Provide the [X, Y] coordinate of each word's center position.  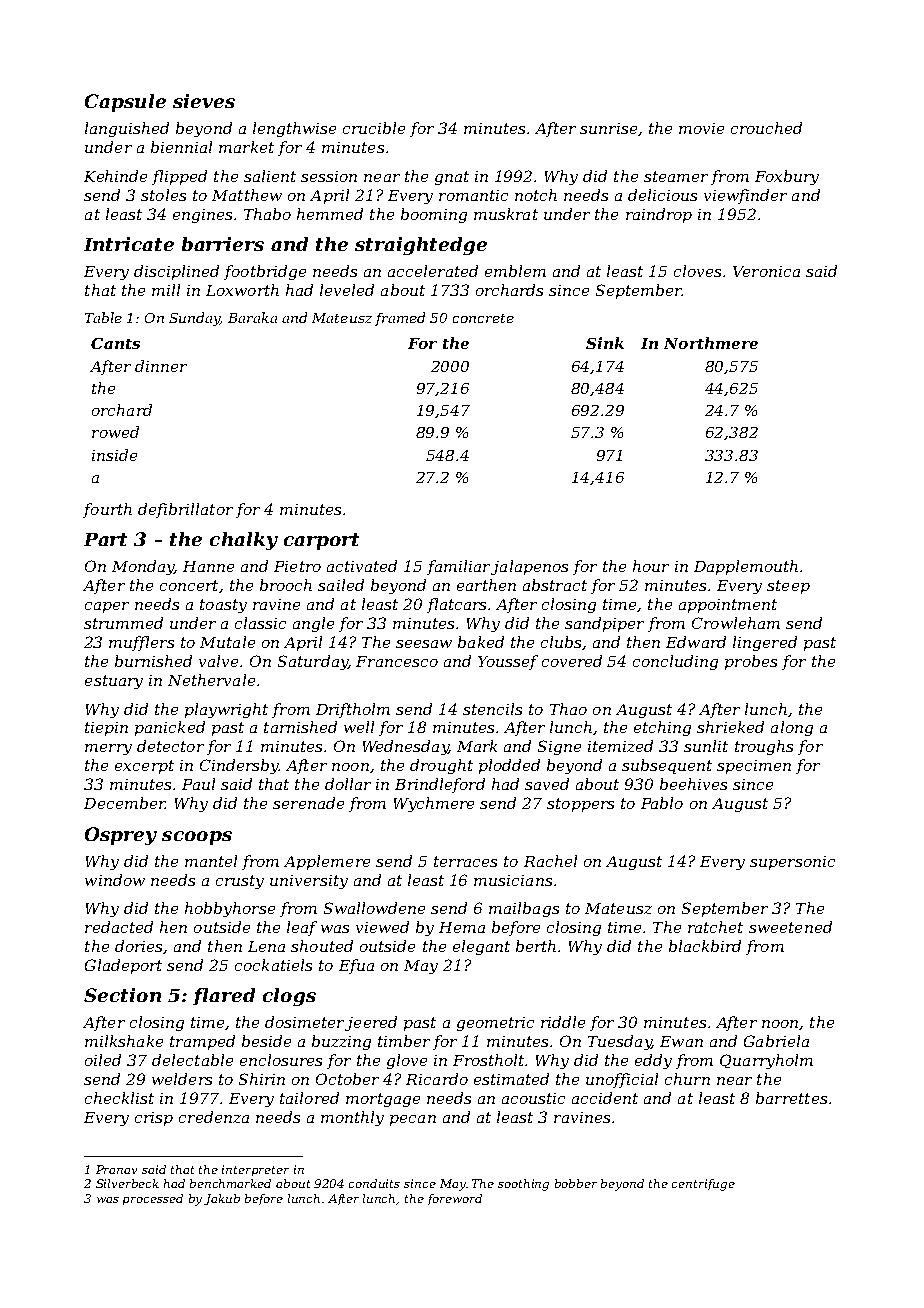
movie [701, 128]
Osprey [121, 836]
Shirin [262, 1079]
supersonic [792, 863]
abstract [555, 585]
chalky [244, 541]
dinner [161, 366]
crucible [374, 128]
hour [651, 566]
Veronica [766, 271]
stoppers [580, 805]
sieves [204, 101]
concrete [483, 318]
